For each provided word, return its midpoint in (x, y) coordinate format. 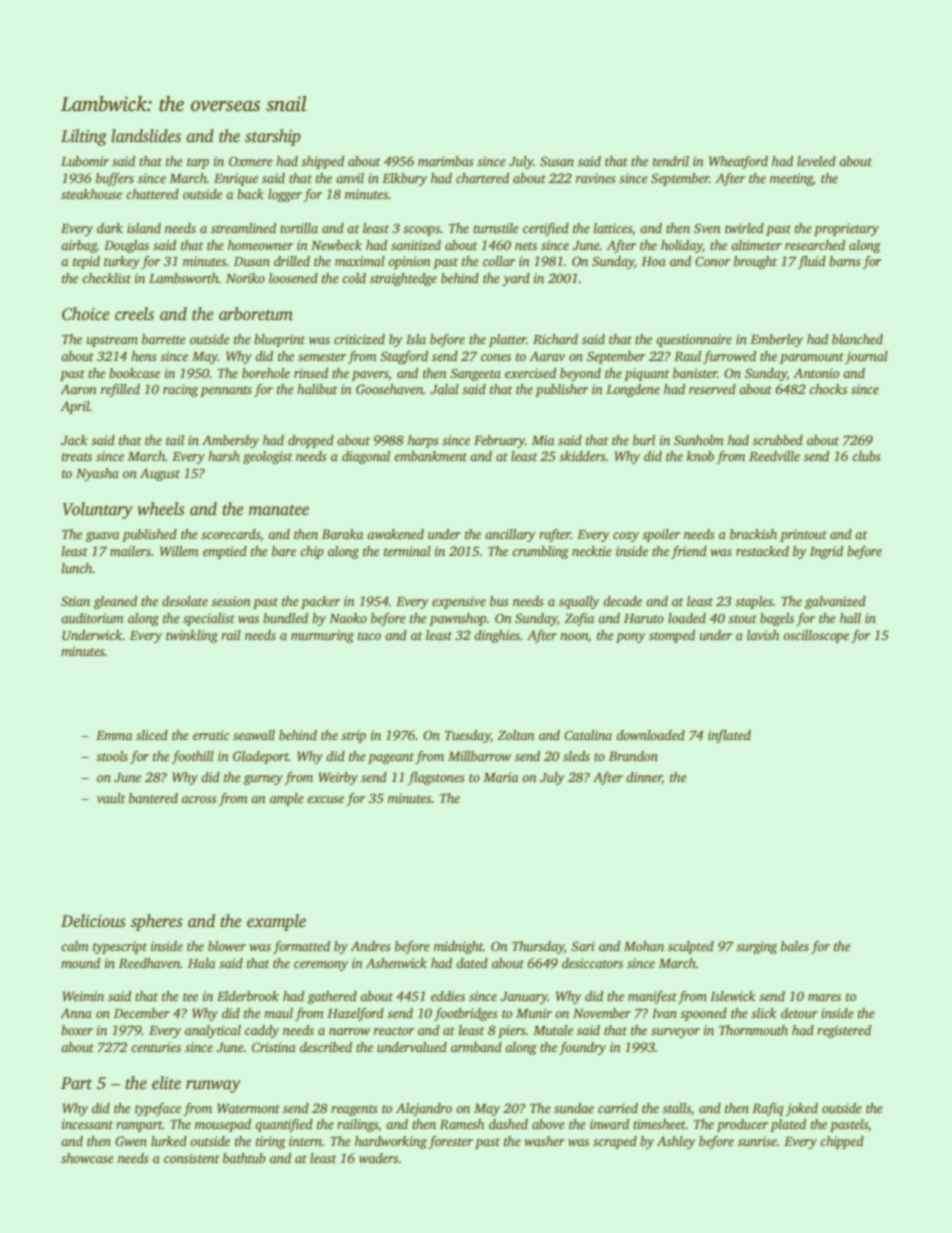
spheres (157, 922)
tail (175, 440)
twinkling (192, 636)
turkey (122, 262)
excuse (325, 799)
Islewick (733, 996)
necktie (592, 551)
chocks (828, 389)
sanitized (416, 245)
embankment (430, 456)
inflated (729, 736)
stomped (672, 636)
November (602, 1013)
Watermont (248, 1108)
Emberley (776, 340)
